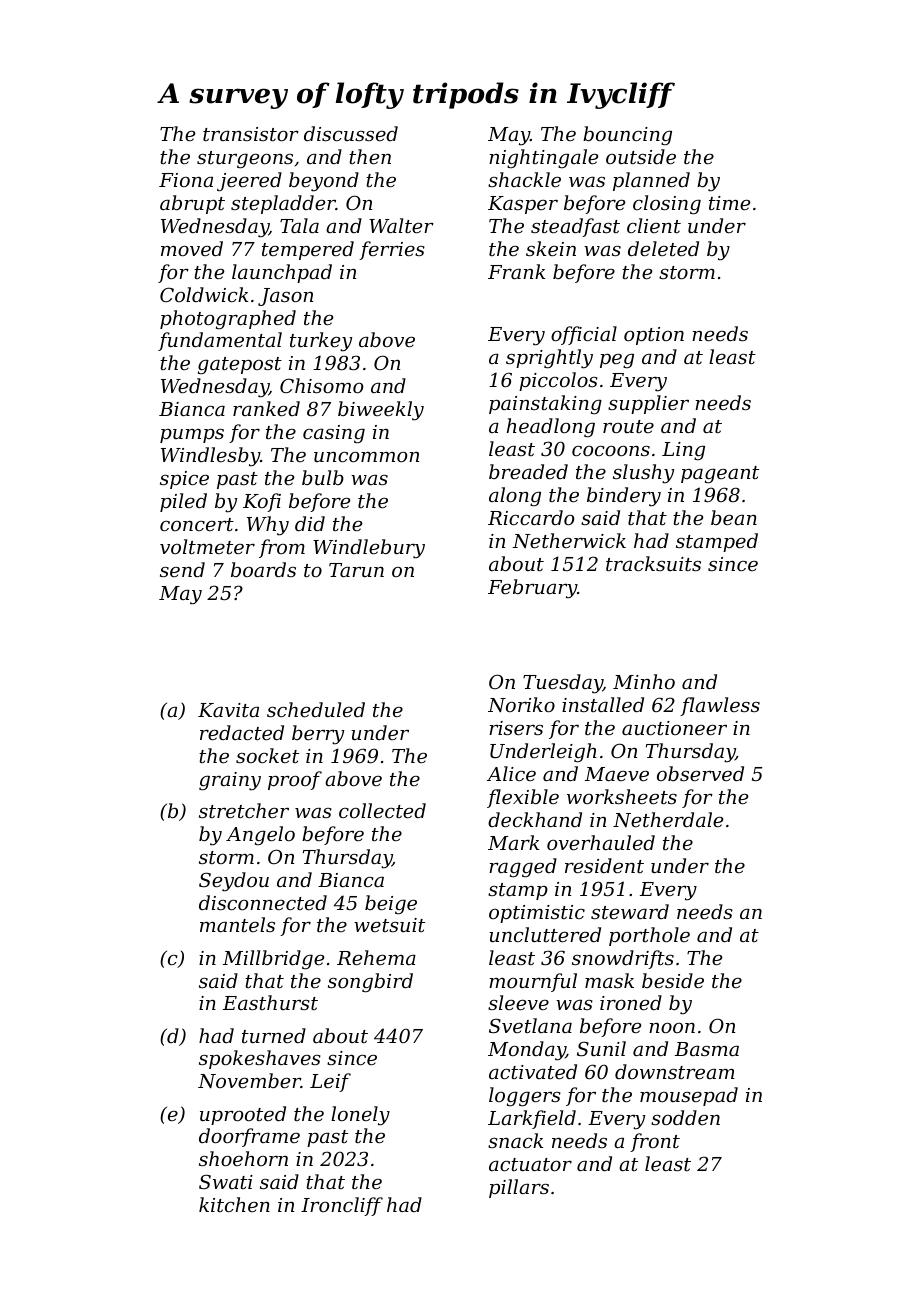  What do you see at coordinates (263, 902) in the image?
I see `disconnected` at bounding box center [263, 902].
